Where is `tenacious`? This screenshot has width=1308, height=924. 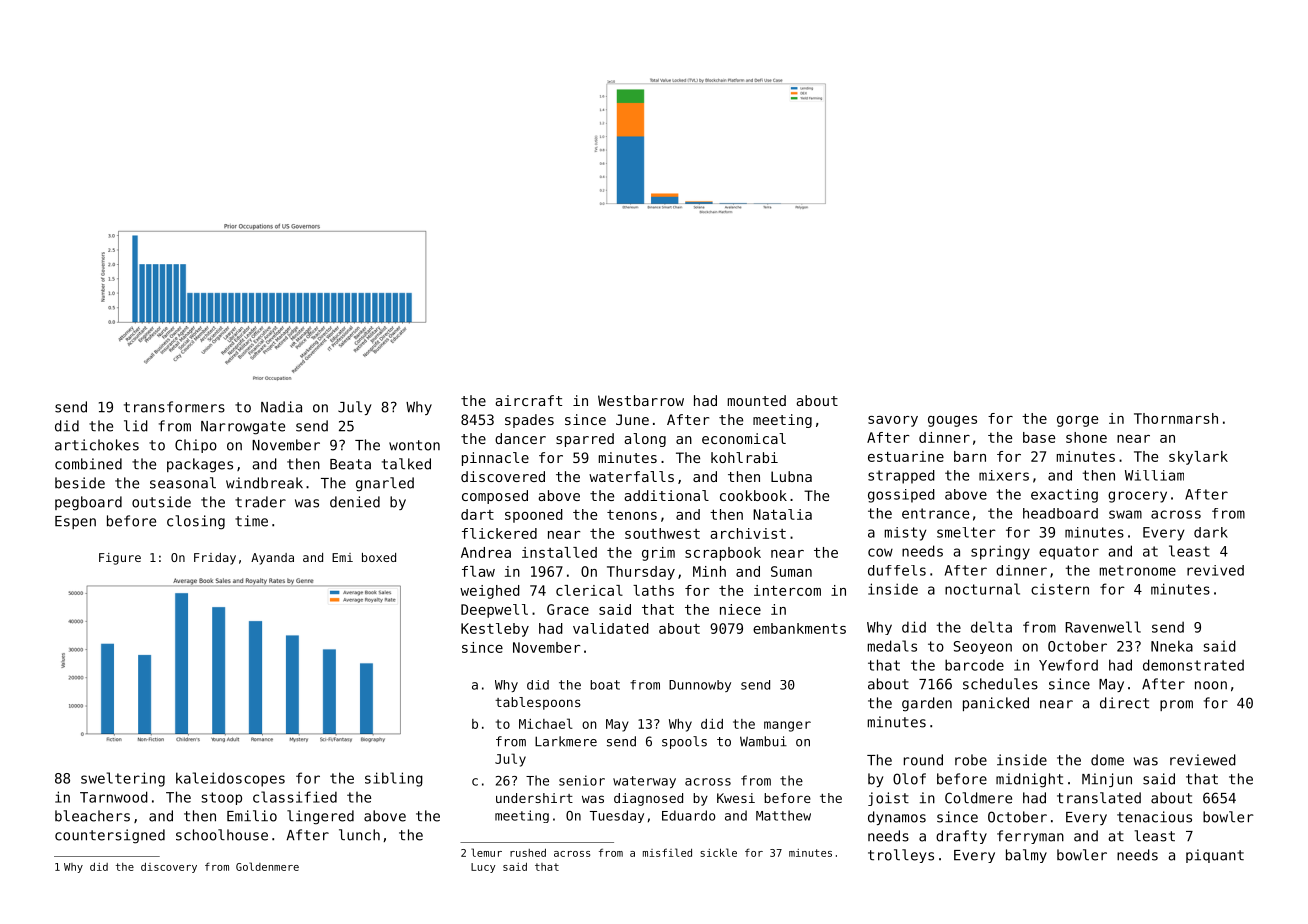 tenacious is located at coordinates (1154, 817).
